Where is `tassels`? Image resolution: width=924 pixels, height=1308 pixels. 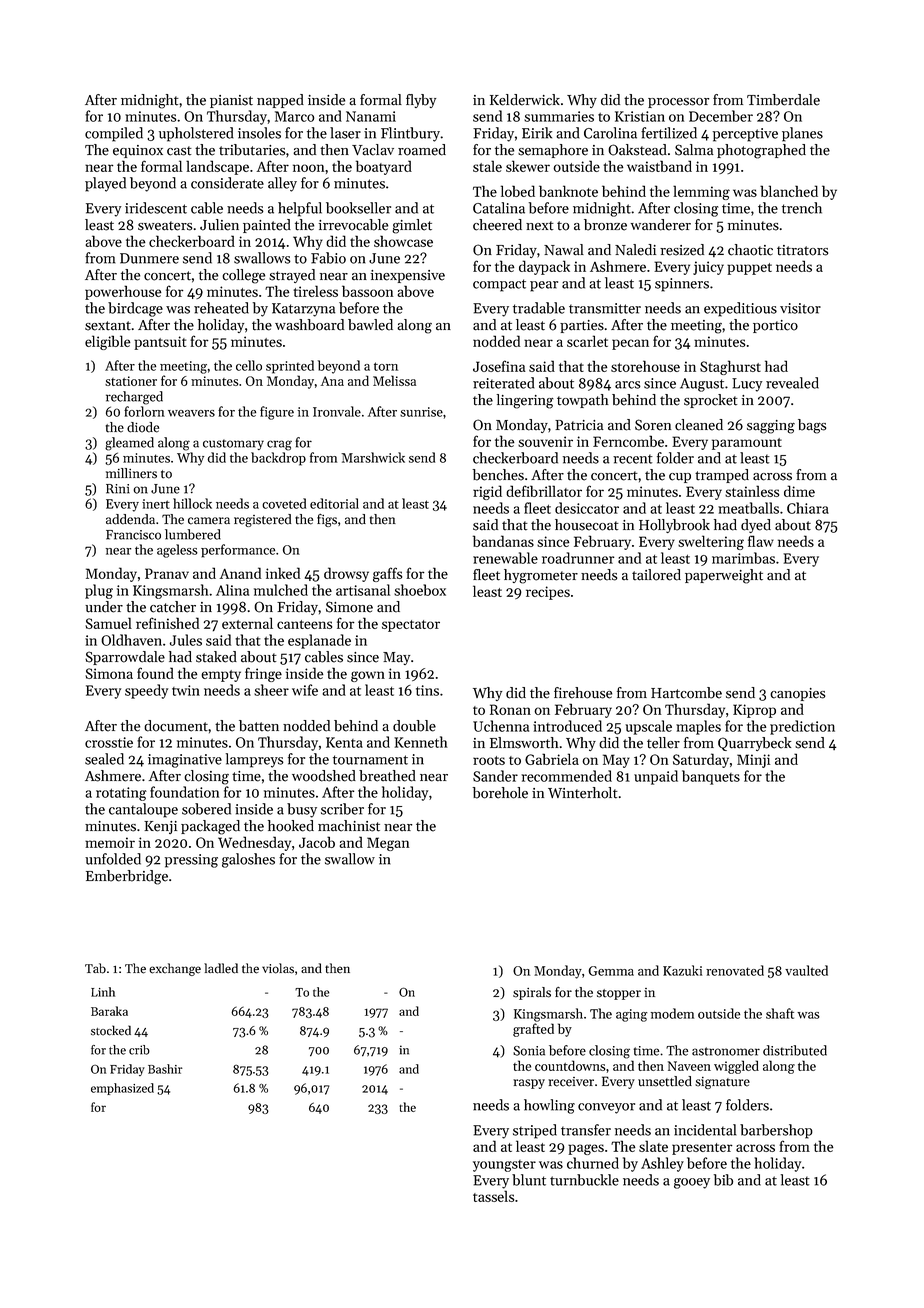
tassels is located at coordinates (493, 1196).
